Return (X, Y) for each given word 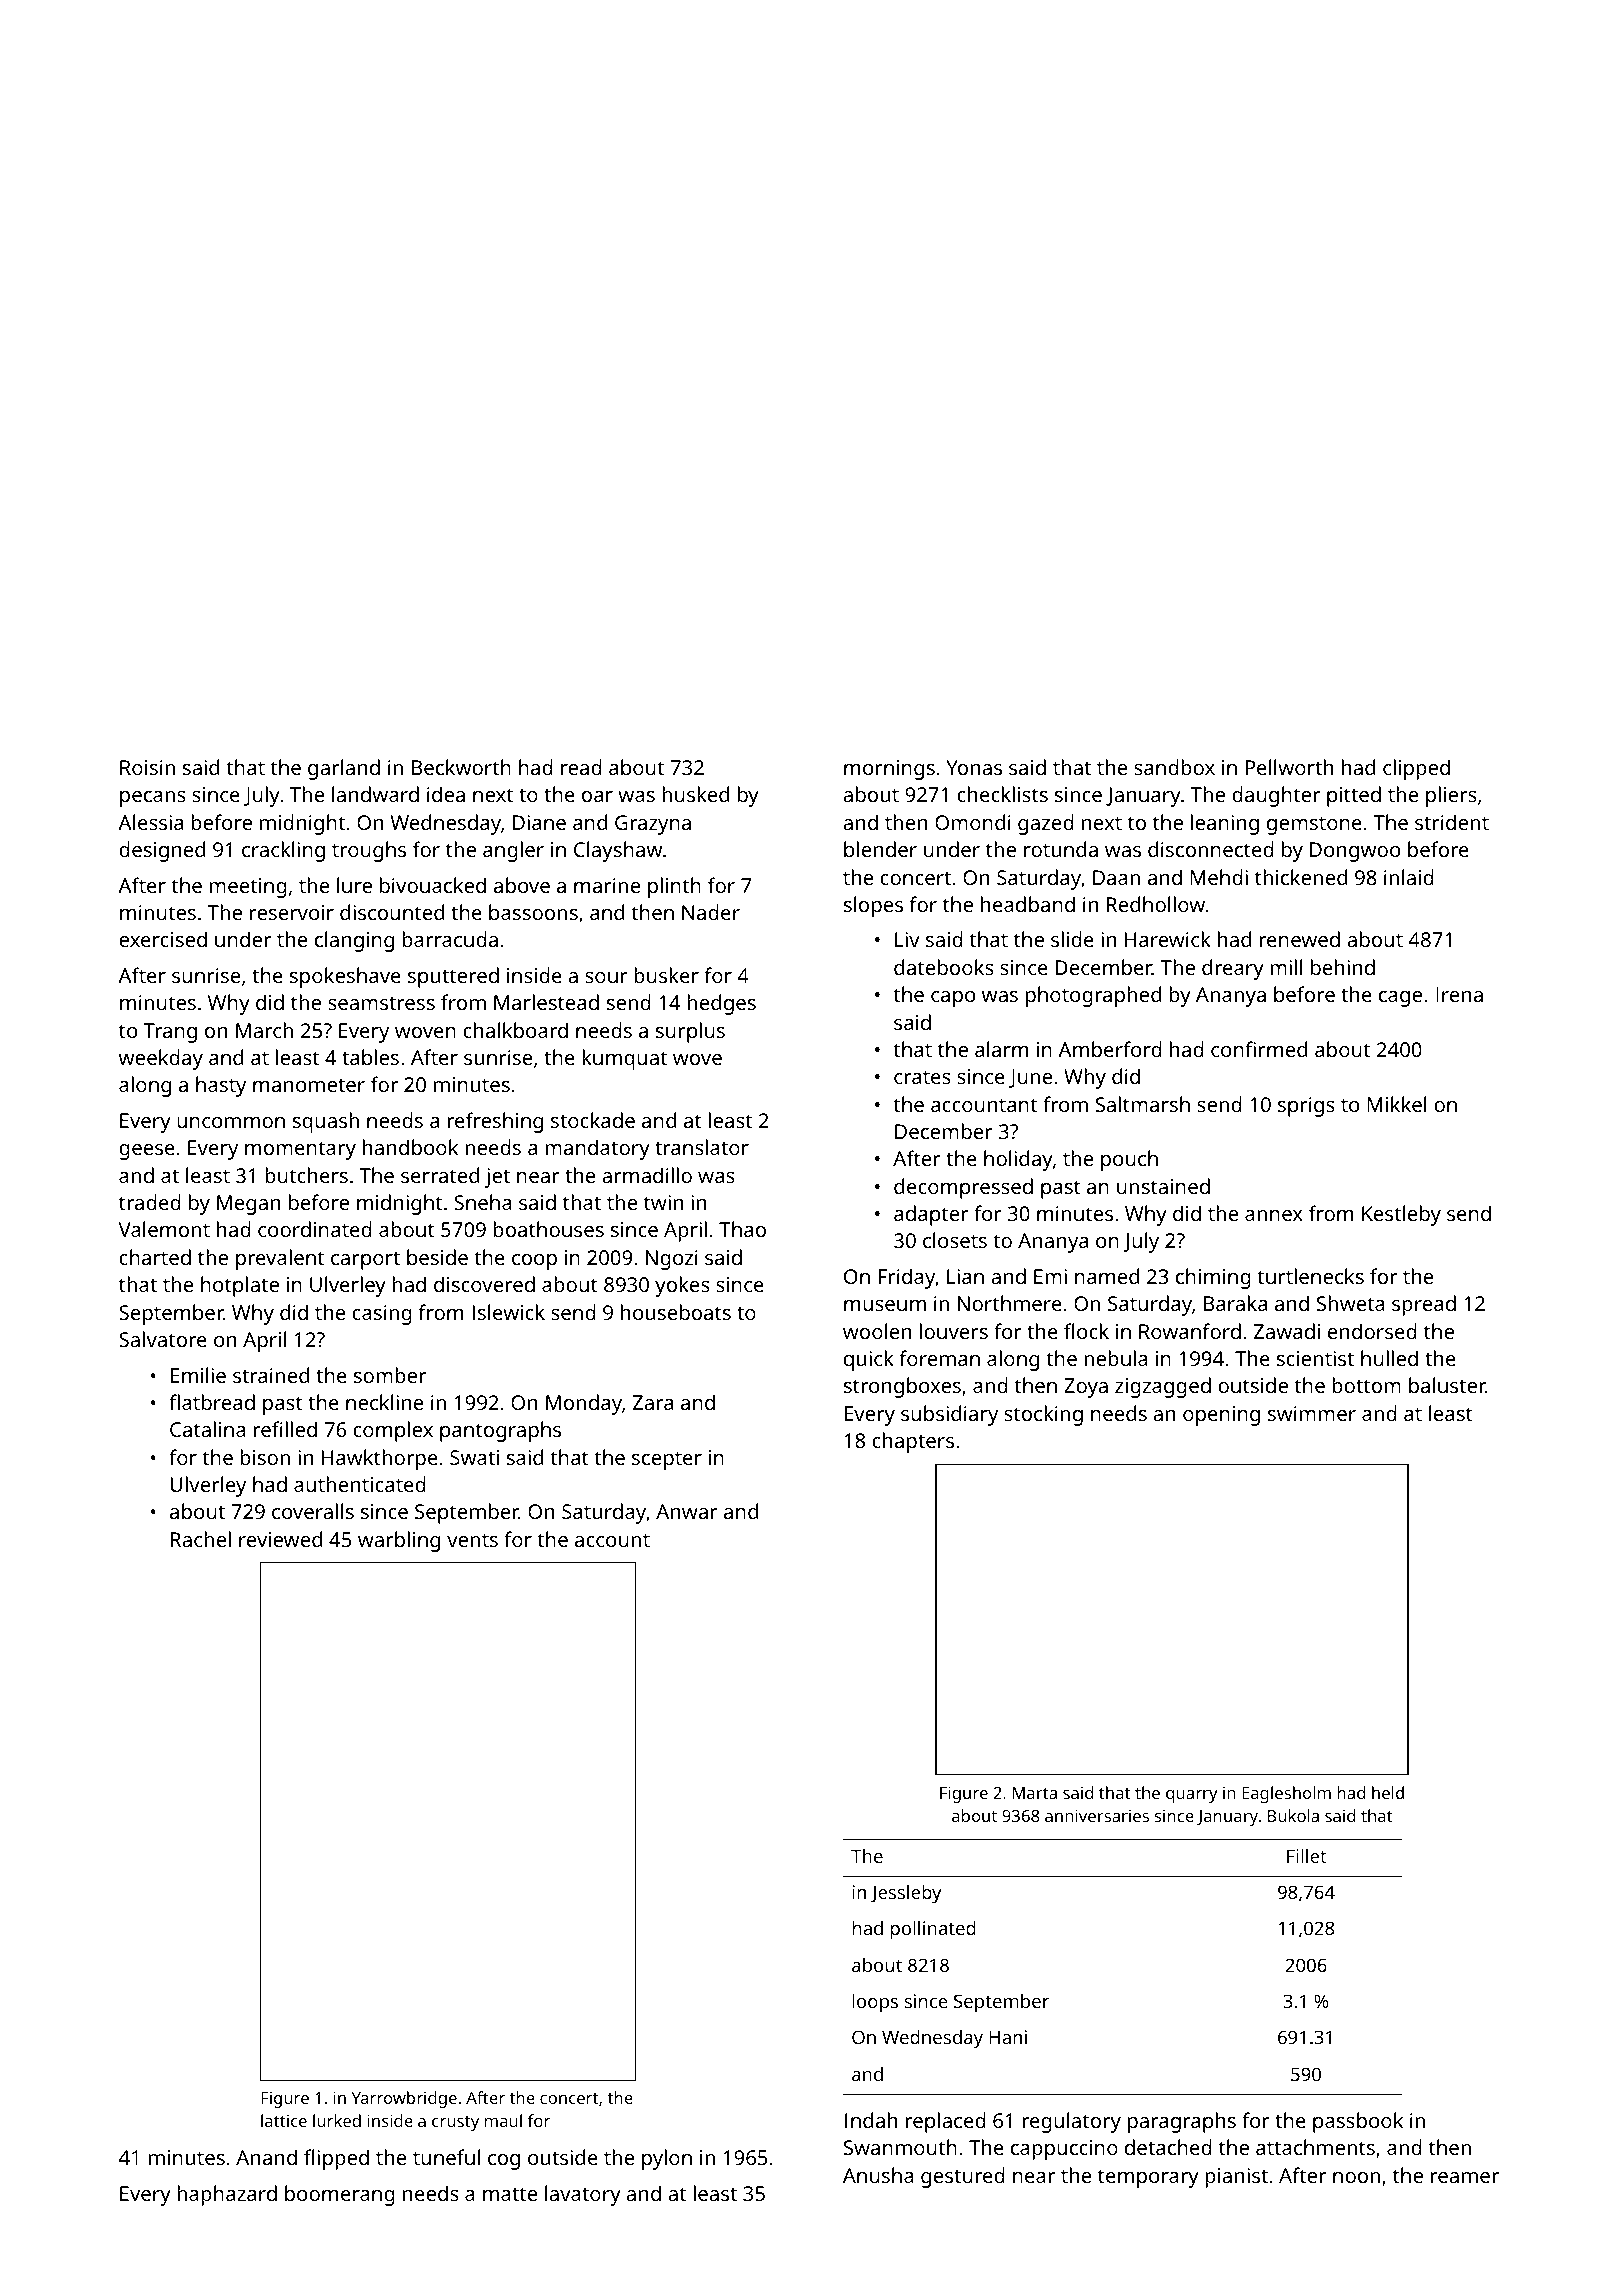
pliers (1451, 796)
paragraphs (1182, 2122)
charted (155, 1257)
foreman (940, 1358)
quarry (1192, 1796)
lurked (337, 2120)
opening (1221, 1416)
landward (375, 794)
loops (875, 2003)
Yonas (974, 767)
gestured (963, 2177)
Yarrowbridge (404, 2099)
